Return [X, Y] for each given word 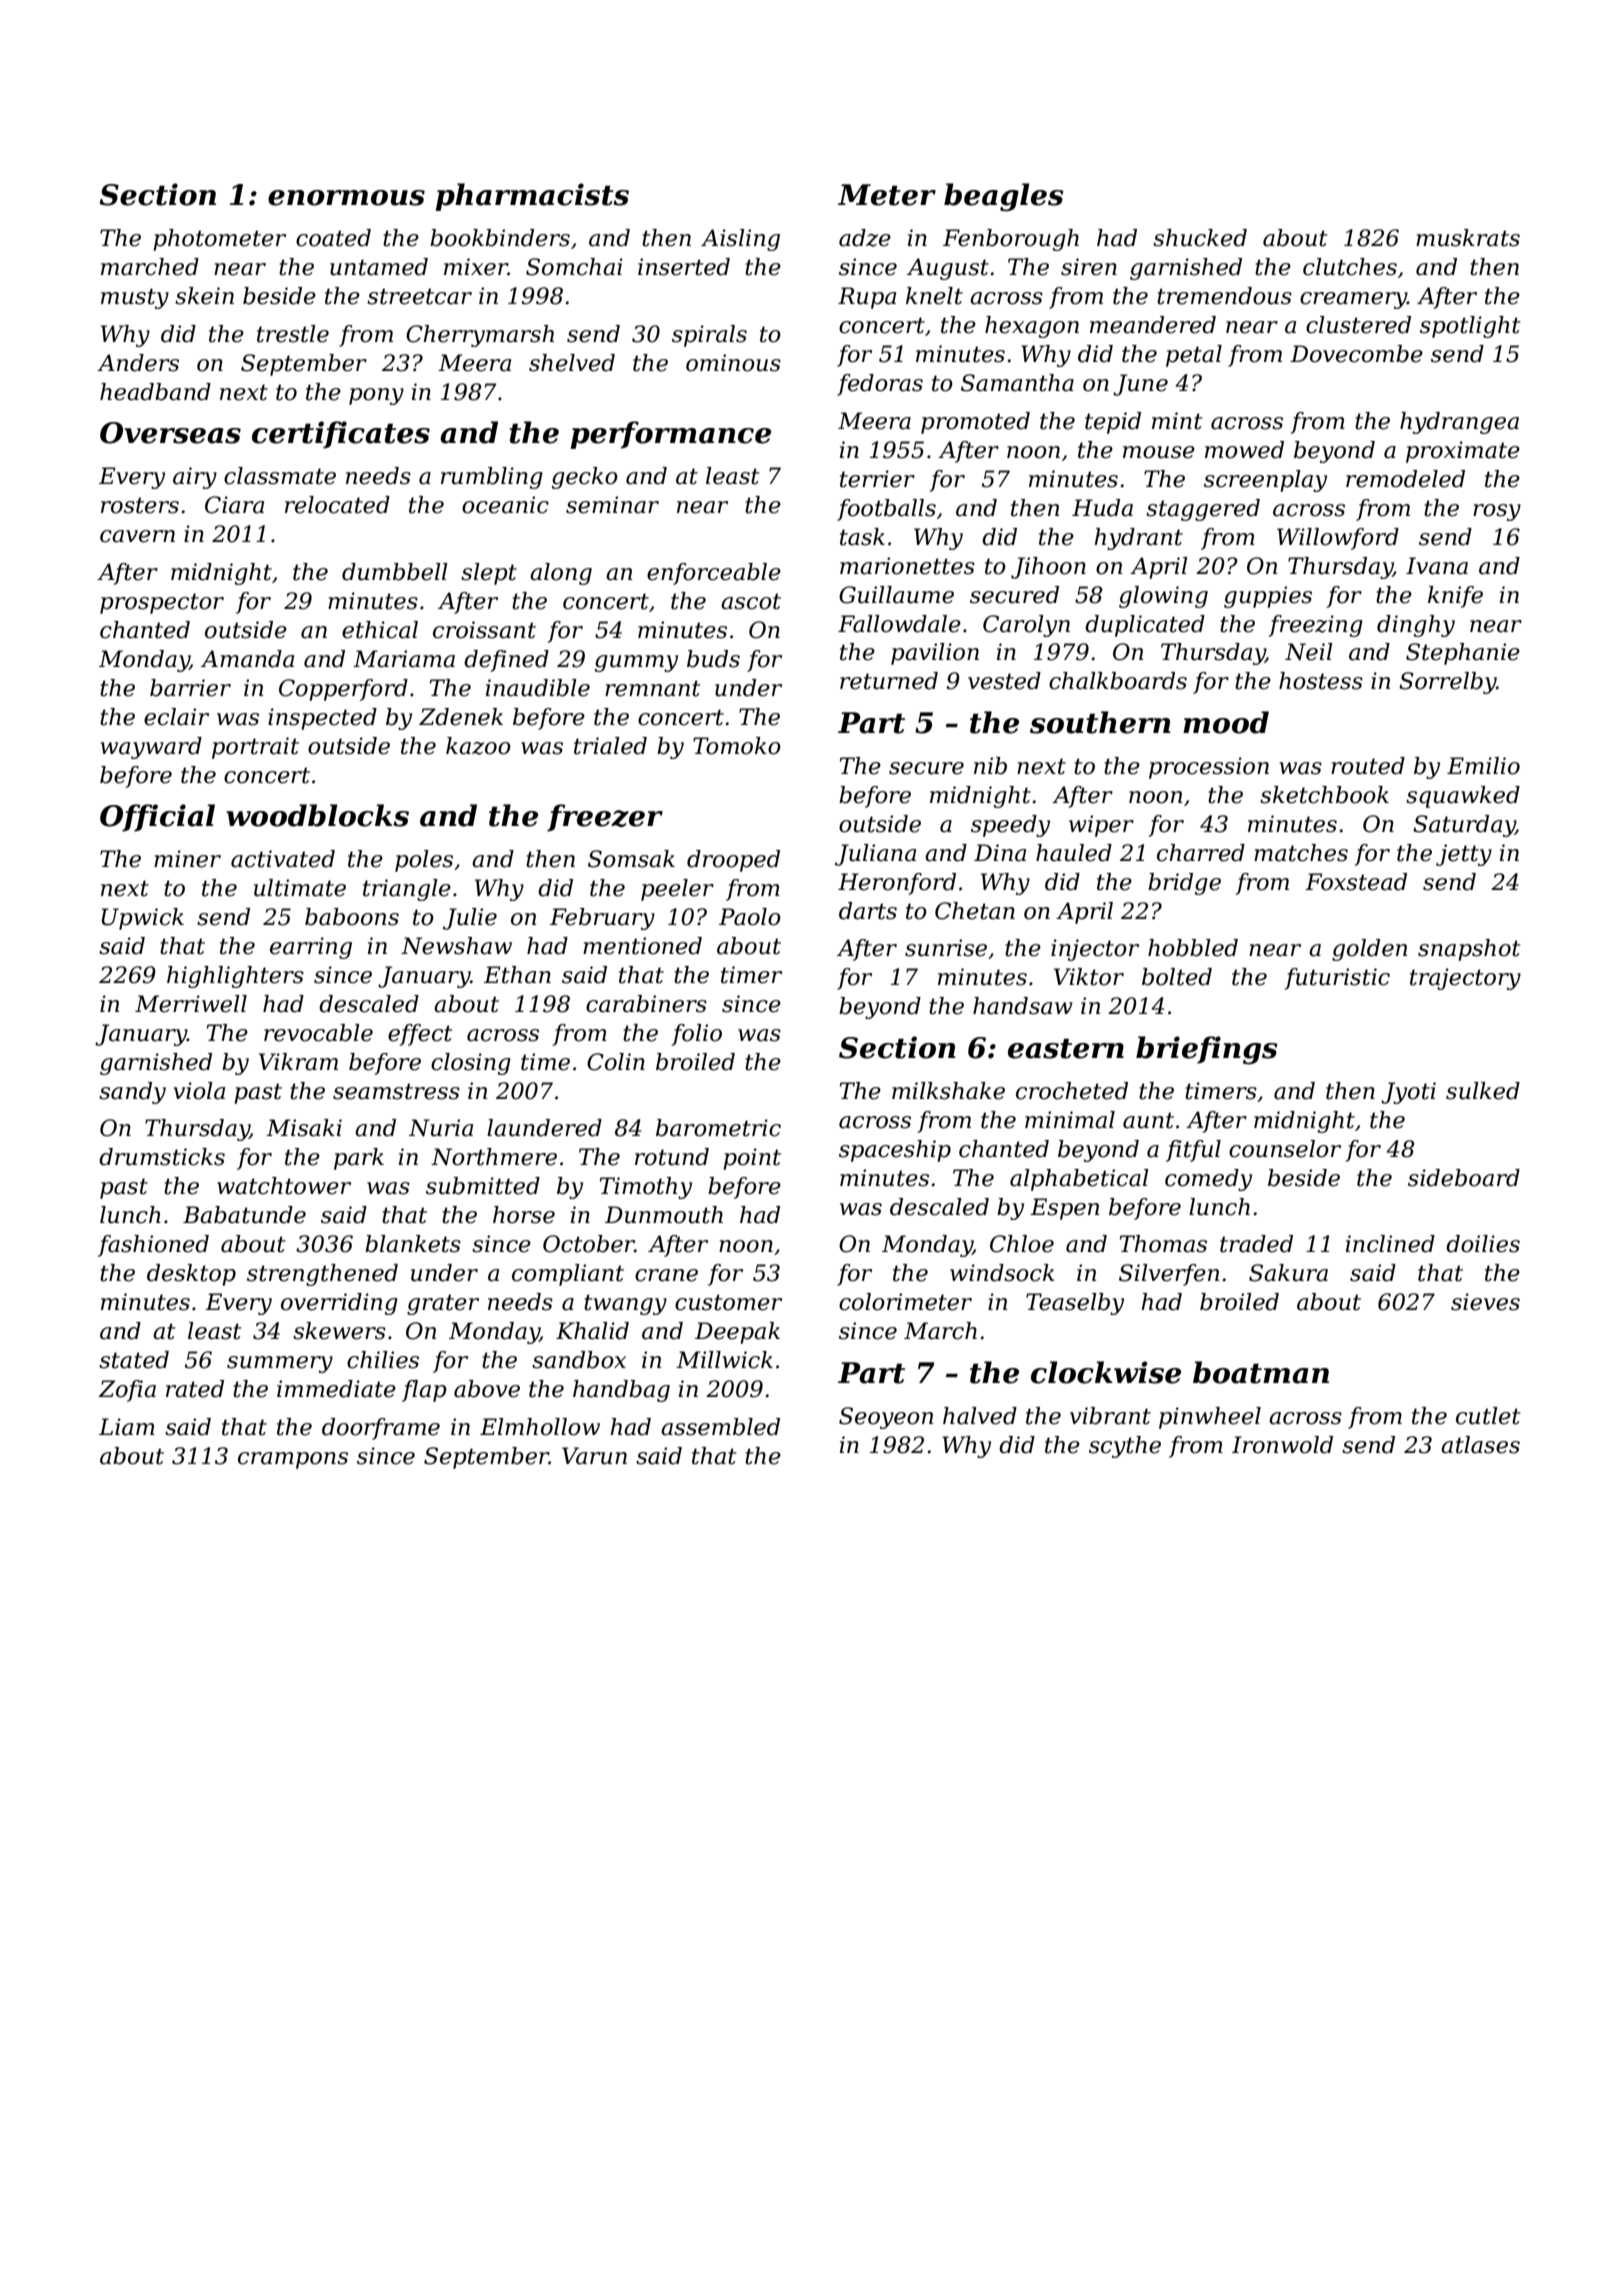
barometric [718, 1128]
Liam [127, 1427]
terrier [877, 479]
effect [420, 1035]
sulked [1483, 1091]
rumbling [492, 478]
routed [1368, 766]
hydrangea [1459, 423]
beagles [1004, 197]
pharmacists [532, 197]
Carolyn [1026, 626]
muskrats [1468, 238]
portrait [255, 748]
